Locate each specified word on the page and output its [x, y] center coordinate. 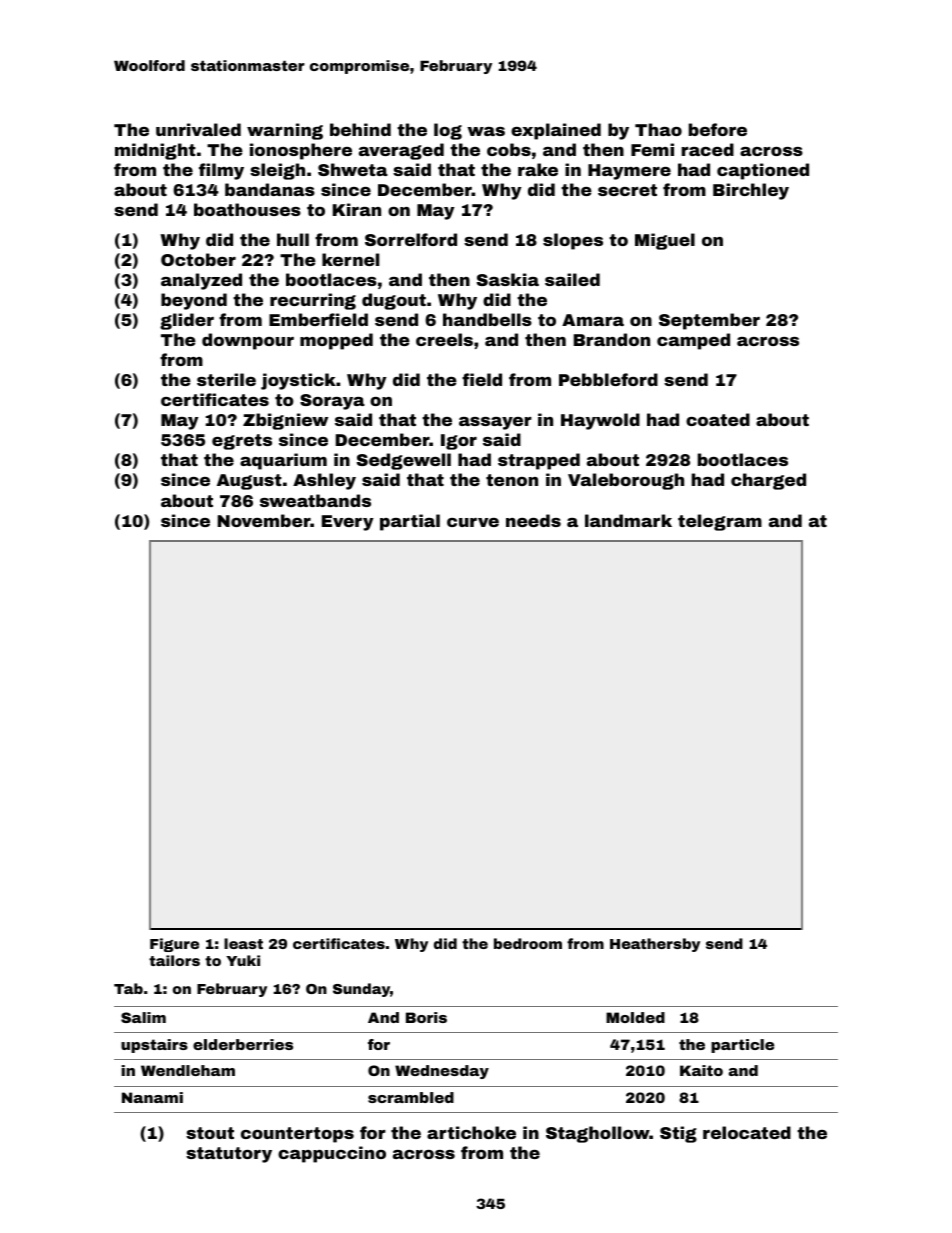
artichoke [471, 1132]
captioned [763, 171]
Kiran [357, 209]
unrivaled [198, 129]
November [264, 520]
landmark [628, 520]
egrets [242, 442]
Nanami [152, 1097]
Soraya [332, 402]
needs [533, 520]
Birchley [751, 191]
